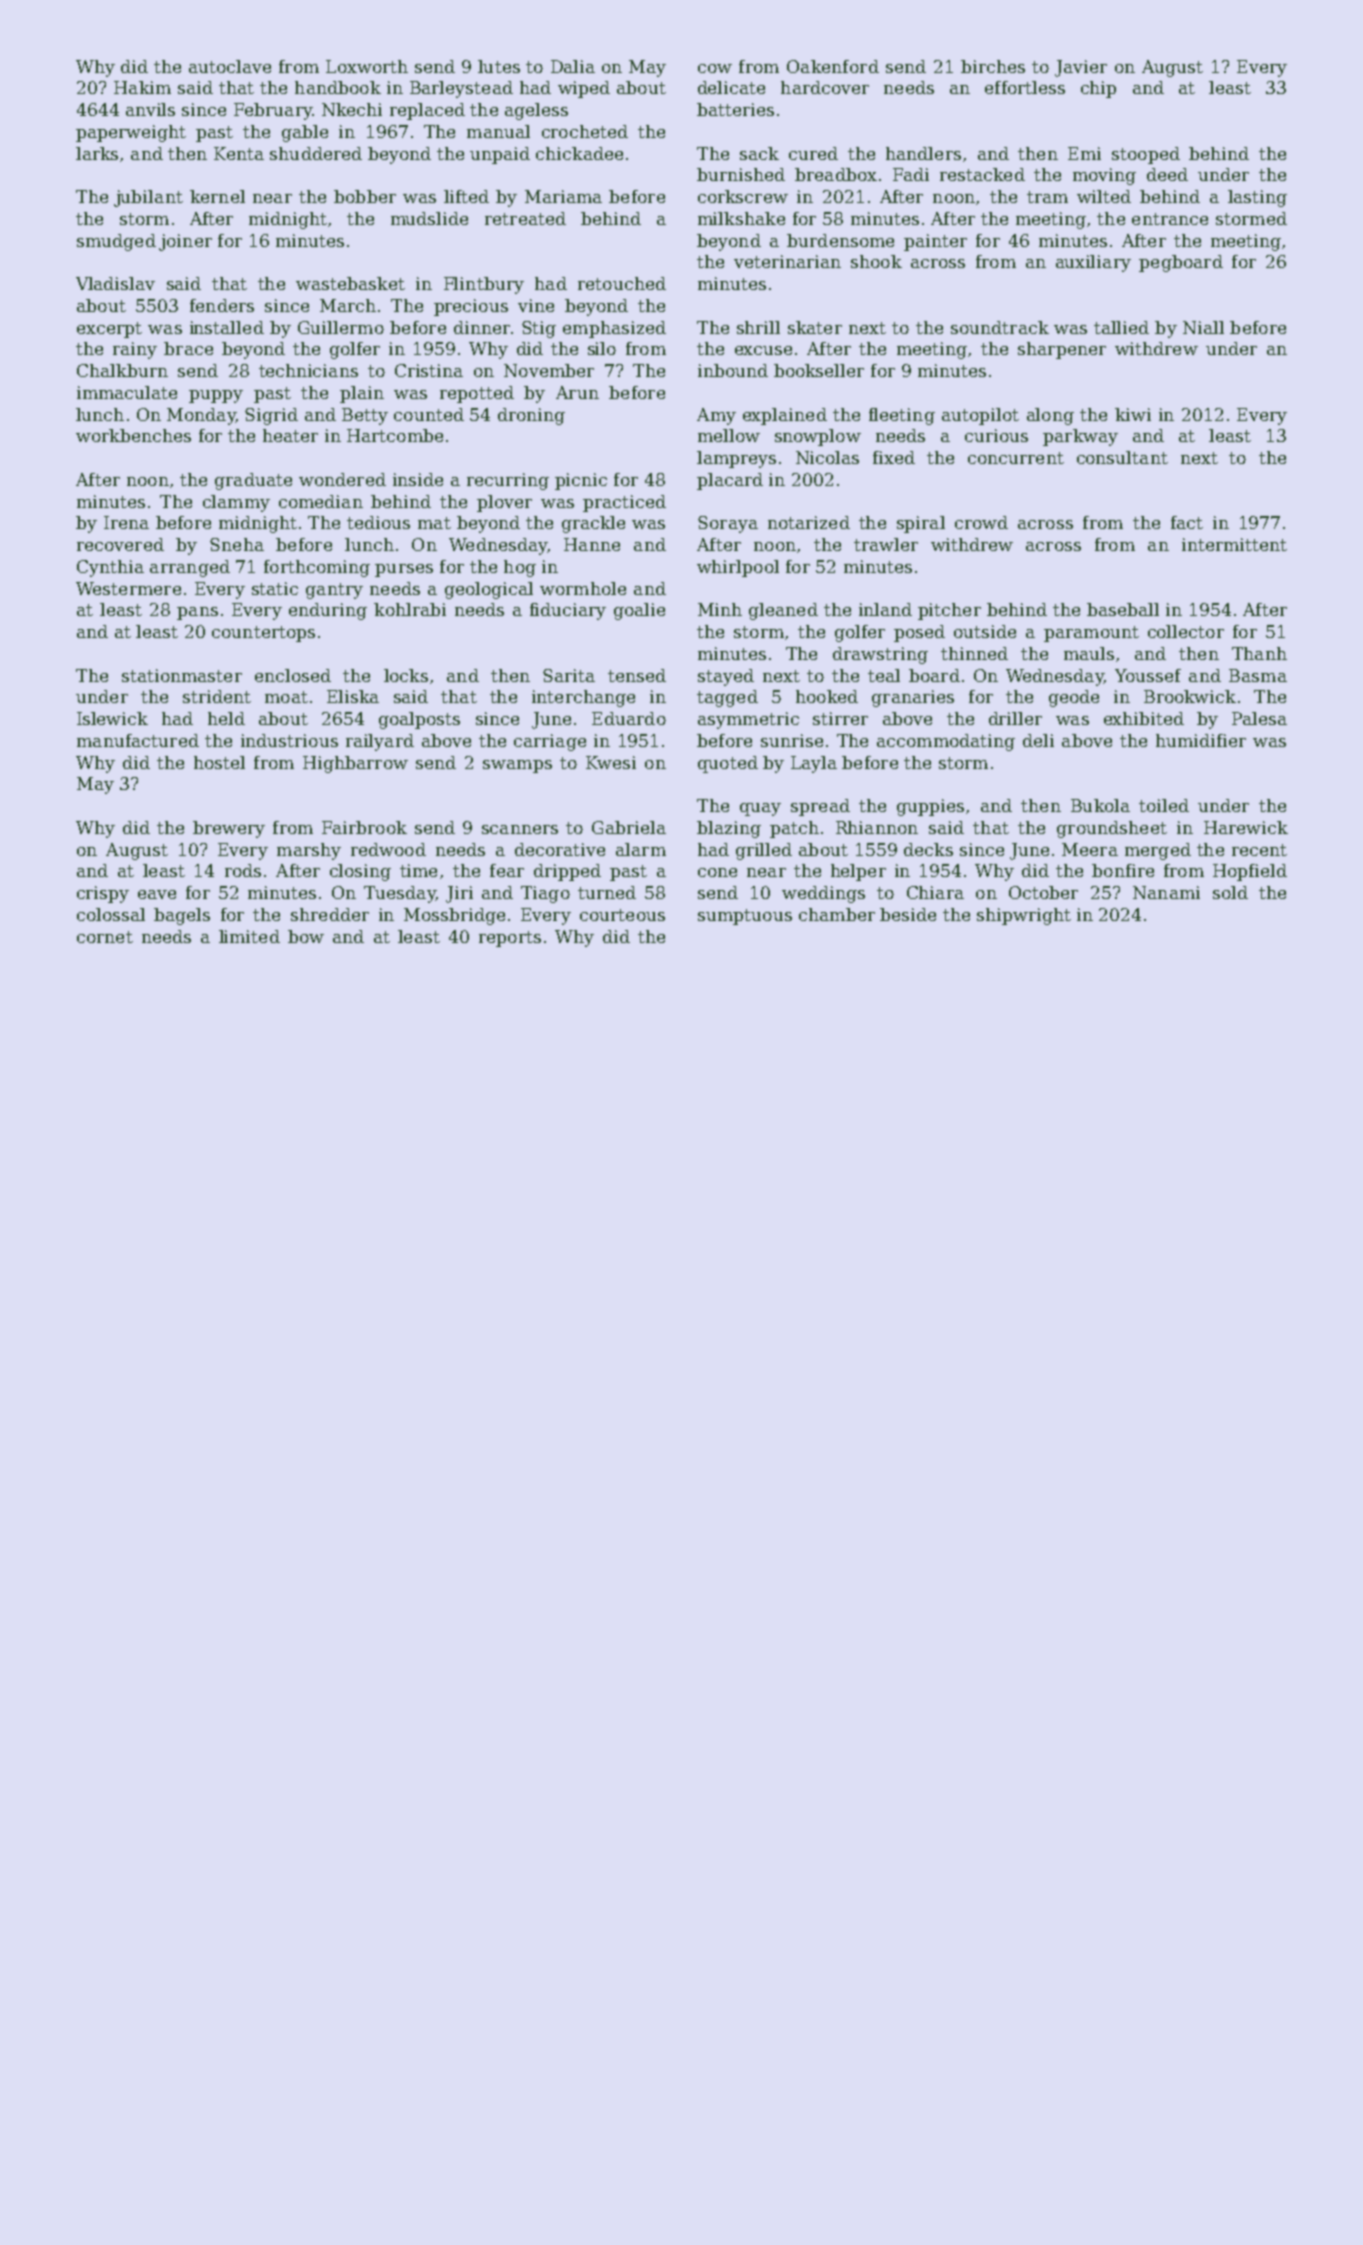 This screenshot has width=1363, height=2245. Describe the element at coordinates (1164, 805) in the screenshot. I see `toiled` at that location.
